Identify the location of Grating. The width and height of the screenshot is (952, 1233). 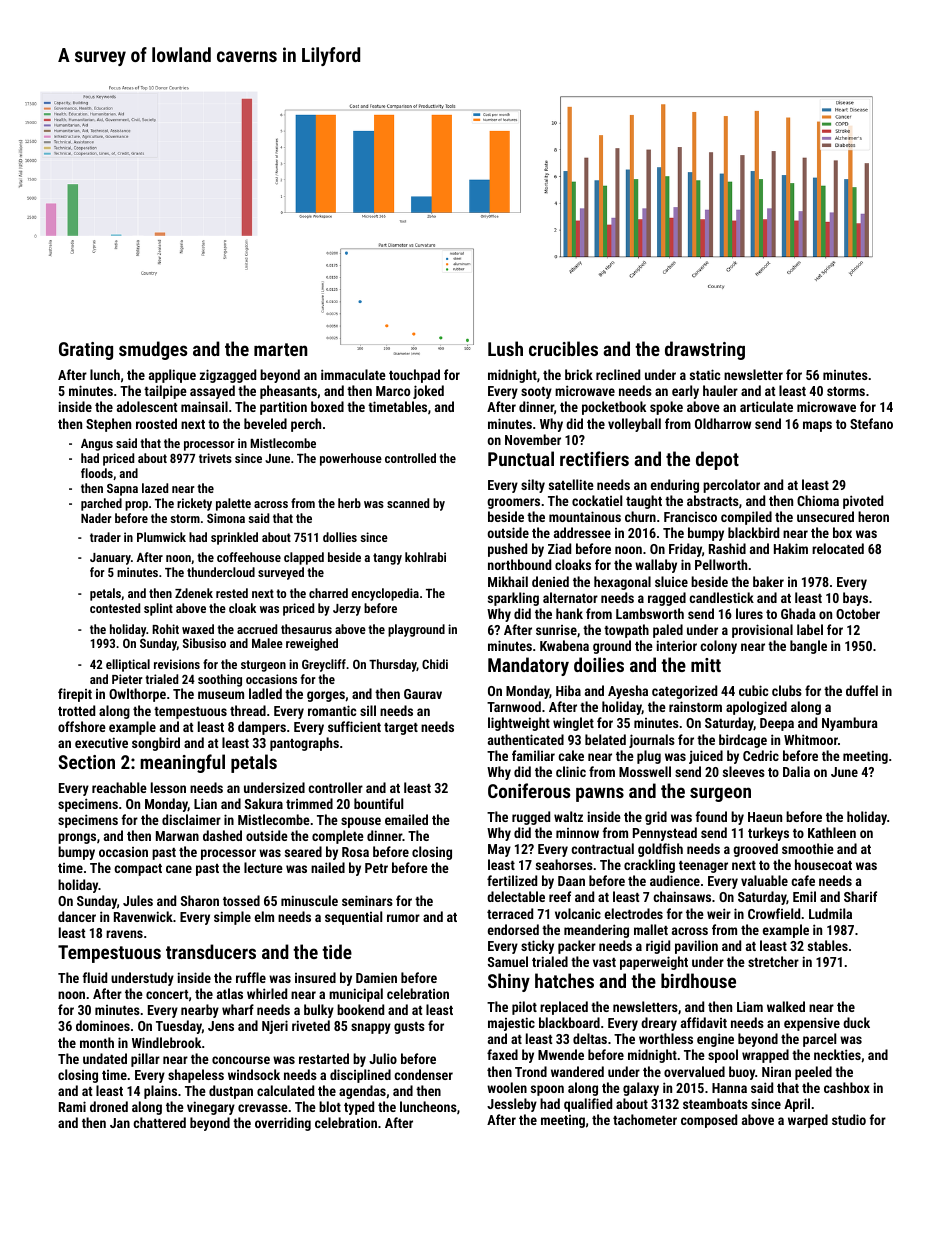
(86, 351).
